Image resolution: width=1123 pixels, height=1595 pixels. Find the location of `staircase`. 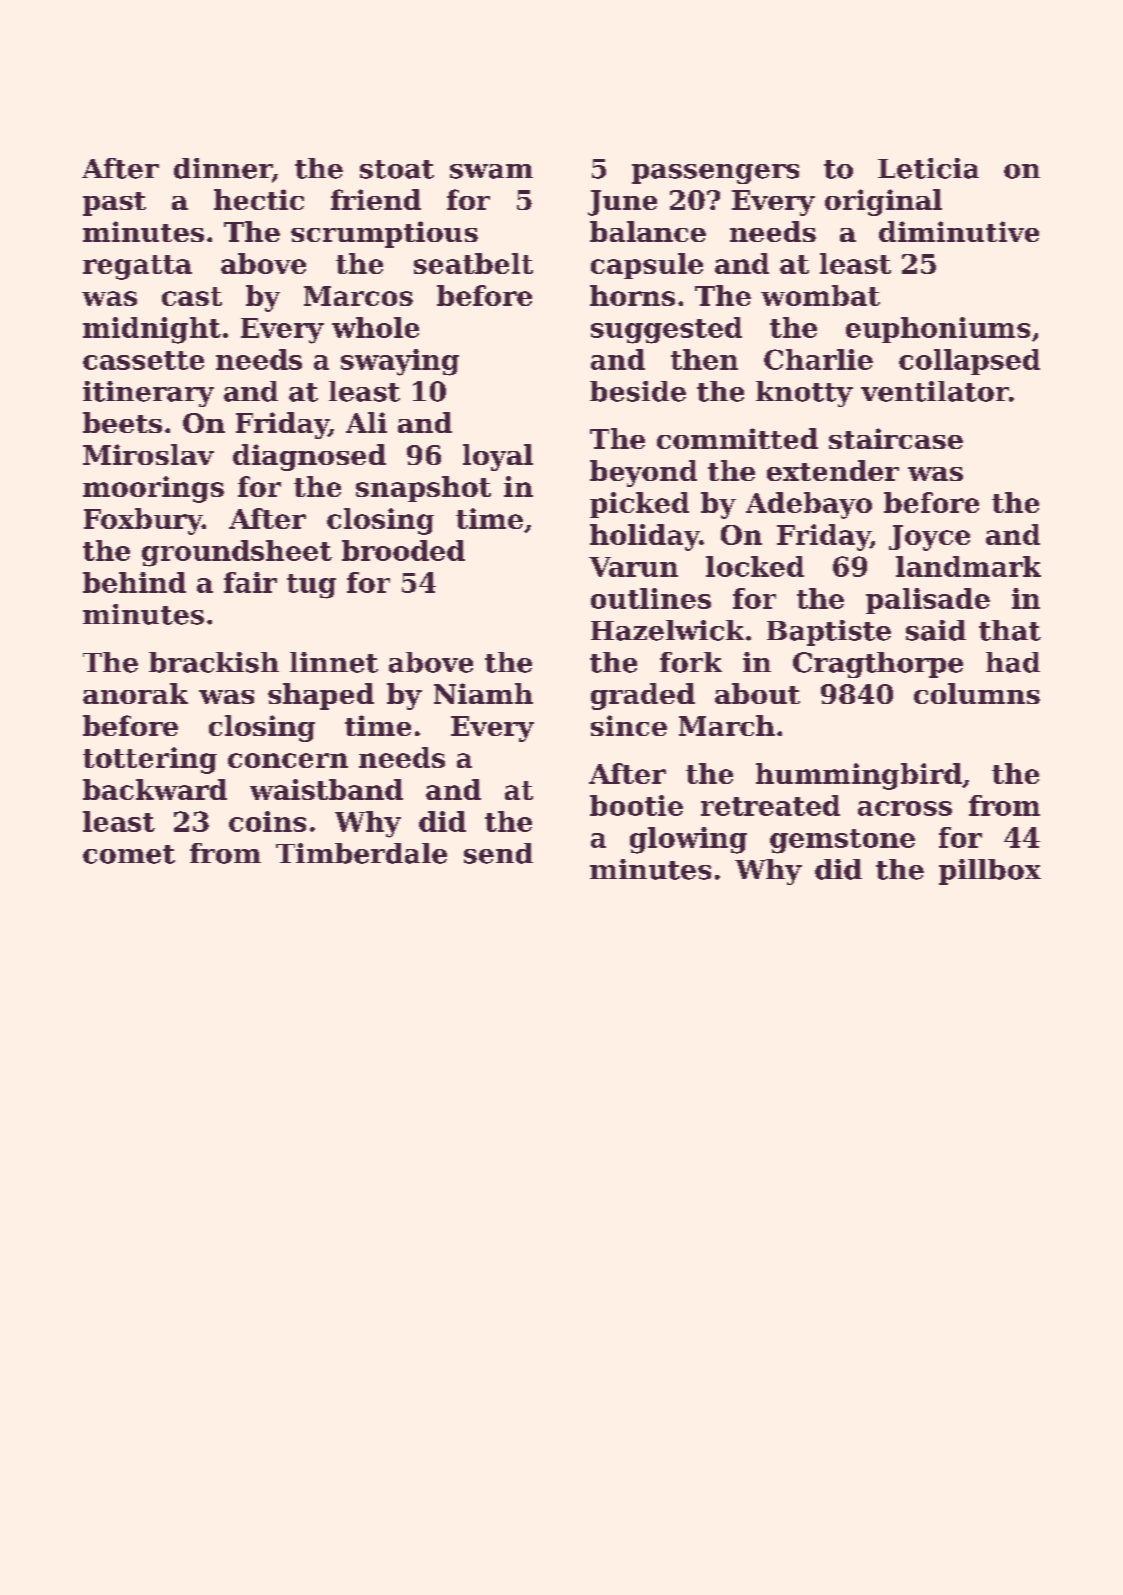

staircase is located at coordinates (896, 438).
